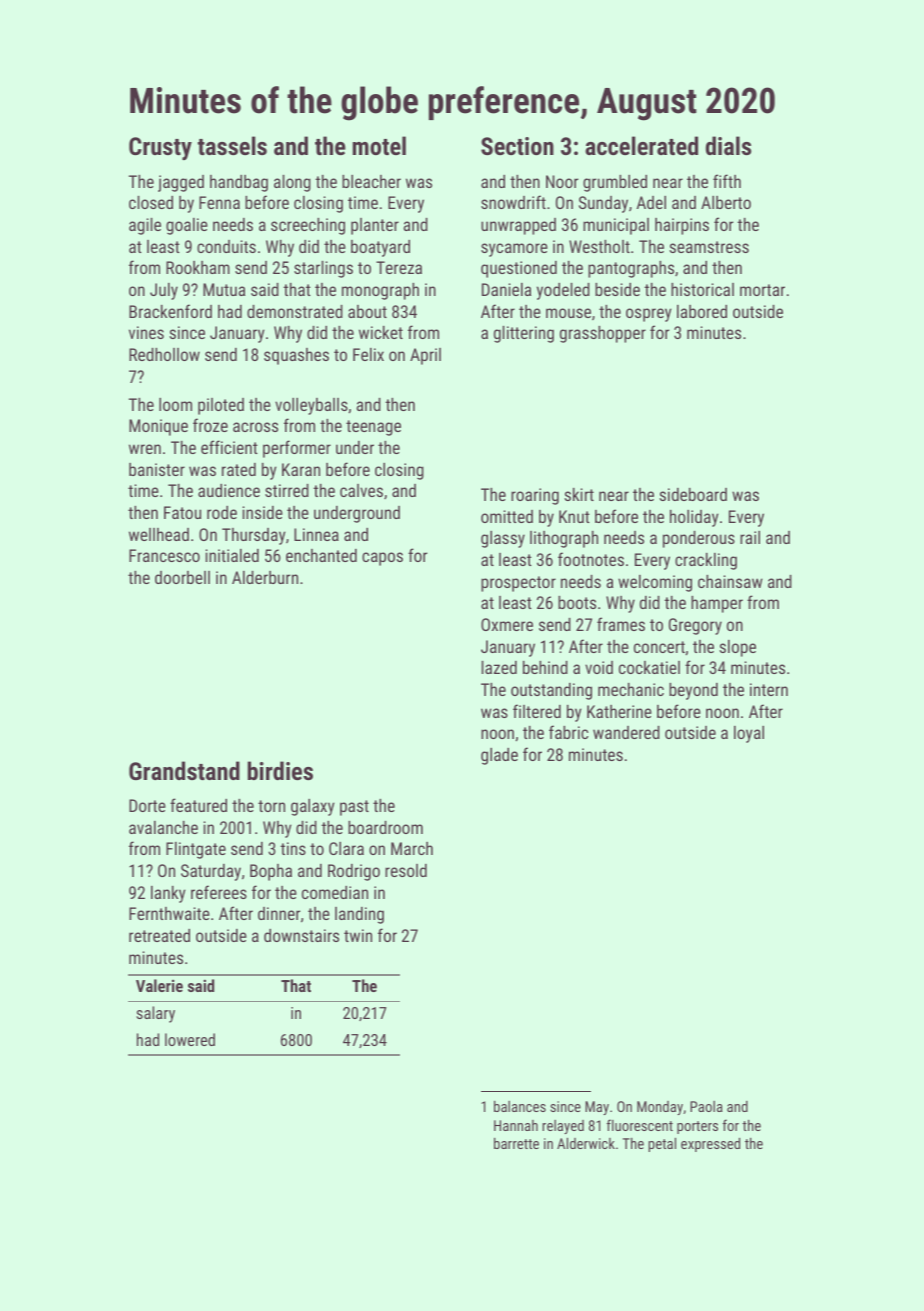 The height and width of the screenshot is (1311, 924). I want to click on wandered, so click(626, 732).
